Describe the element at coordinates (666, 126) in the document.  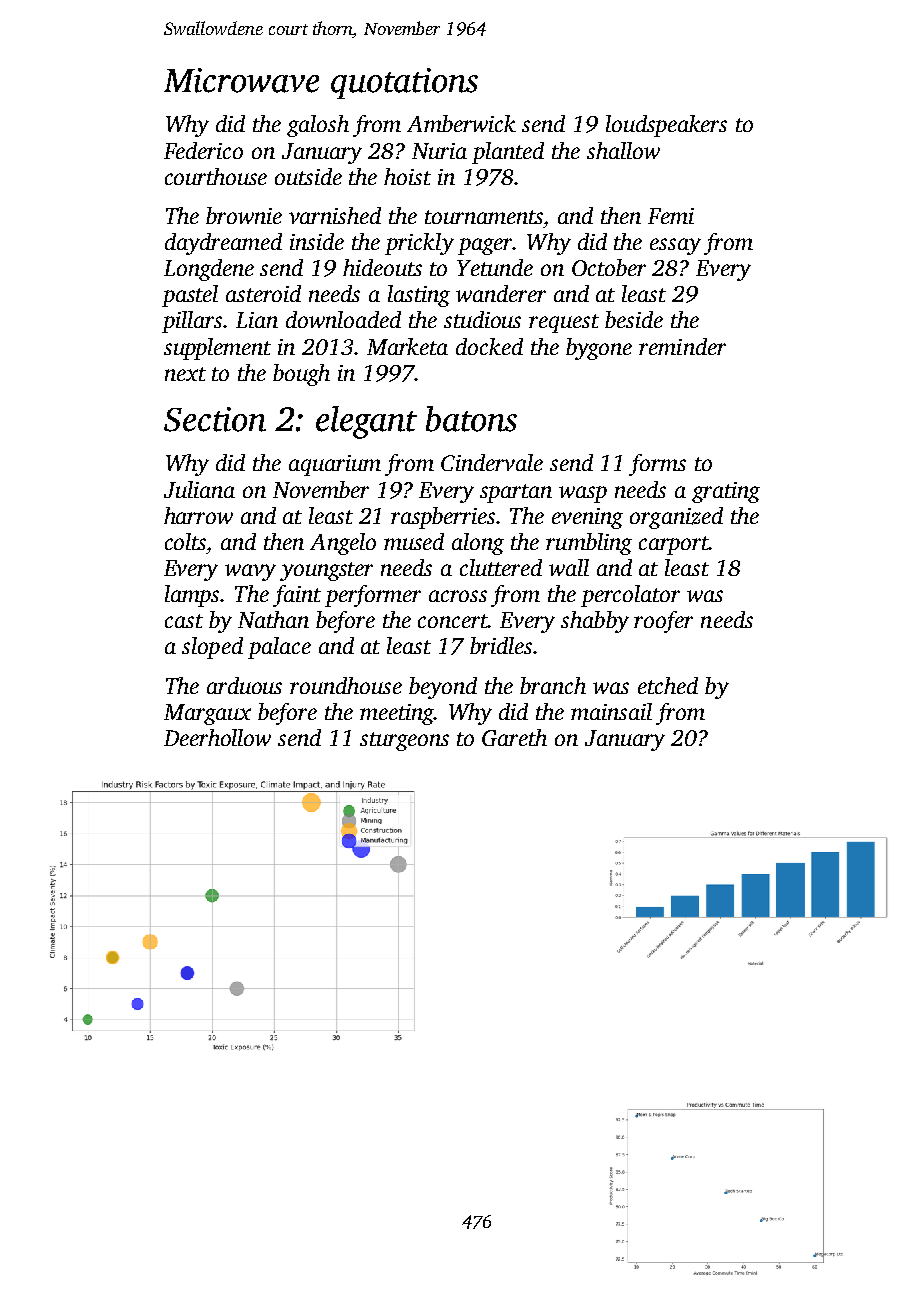
I see `loudspeakers` at that location.
